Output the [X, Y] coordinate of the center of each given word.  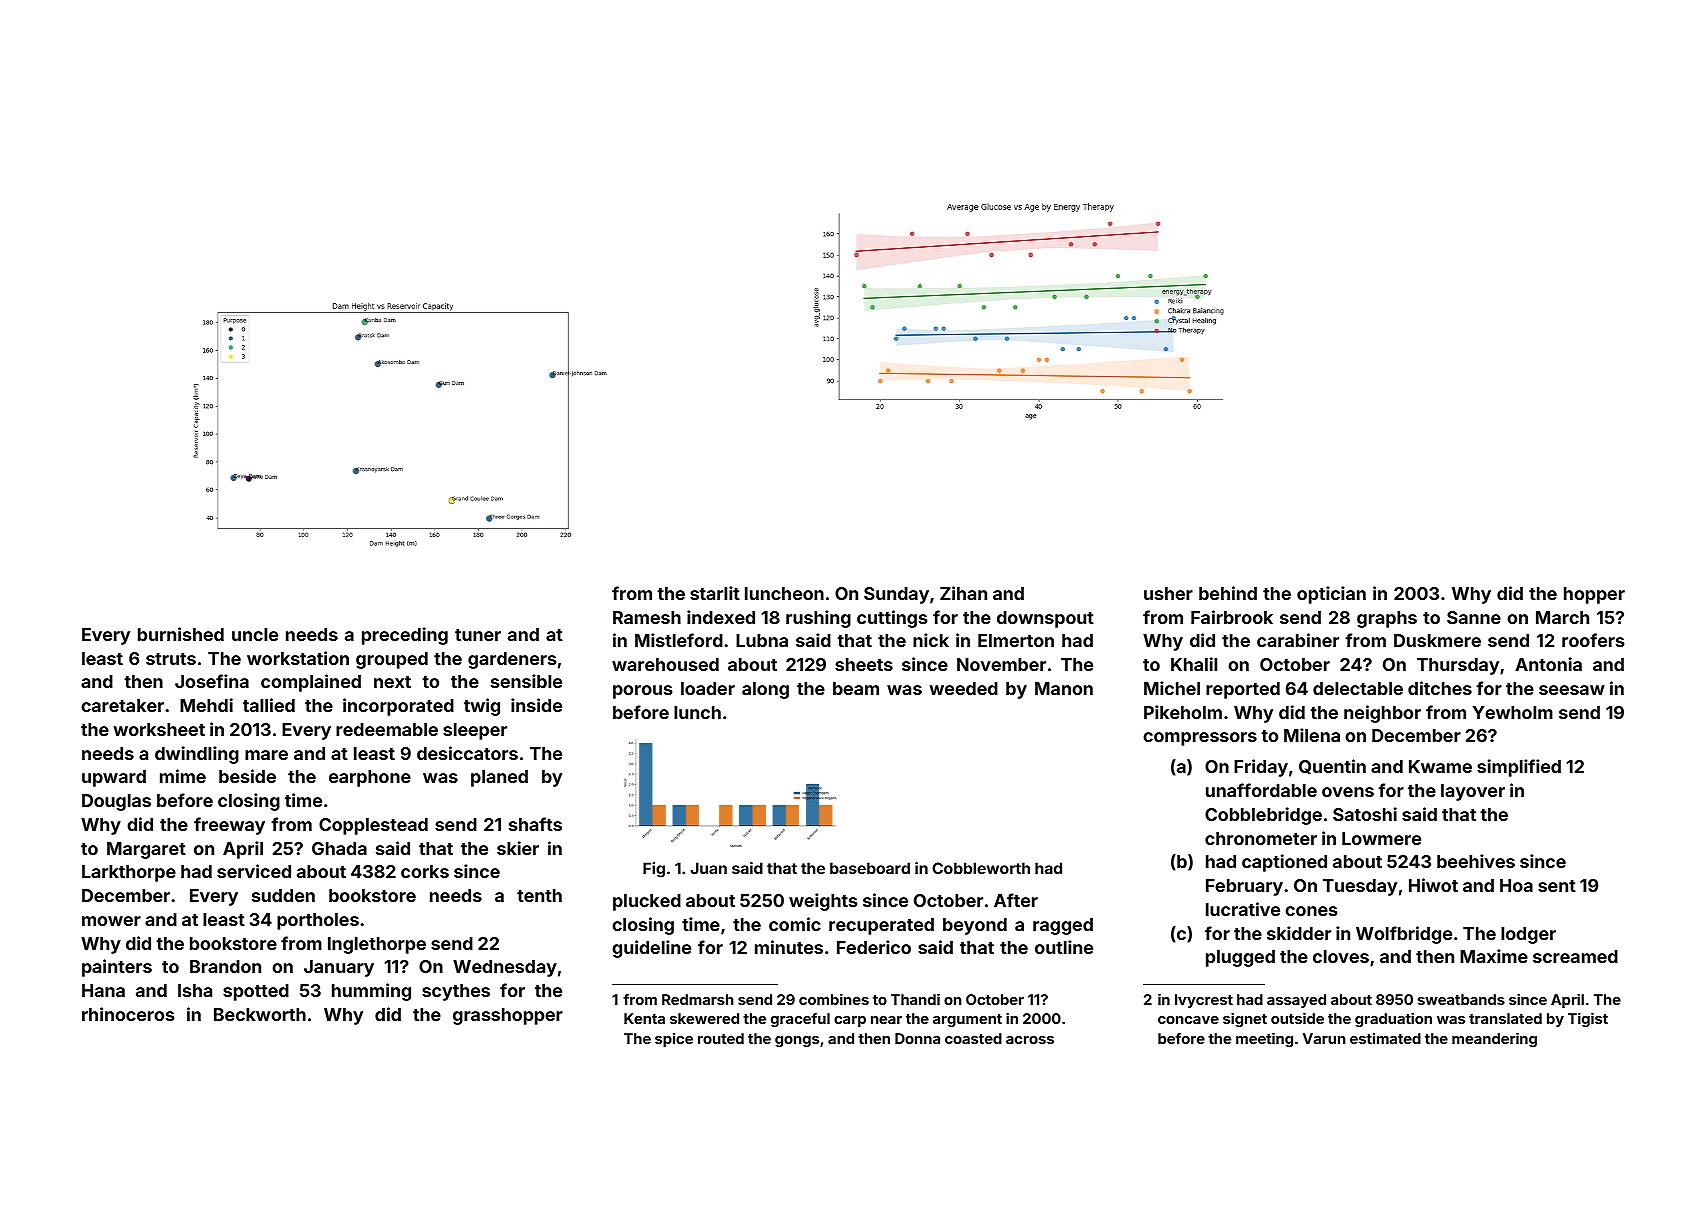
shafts [535, 824]
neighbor [1382, 714]
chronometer [1261, 838]
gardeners [512, 660]
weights [823, 902]
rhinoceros [128, 1014]
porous [642, 692]
